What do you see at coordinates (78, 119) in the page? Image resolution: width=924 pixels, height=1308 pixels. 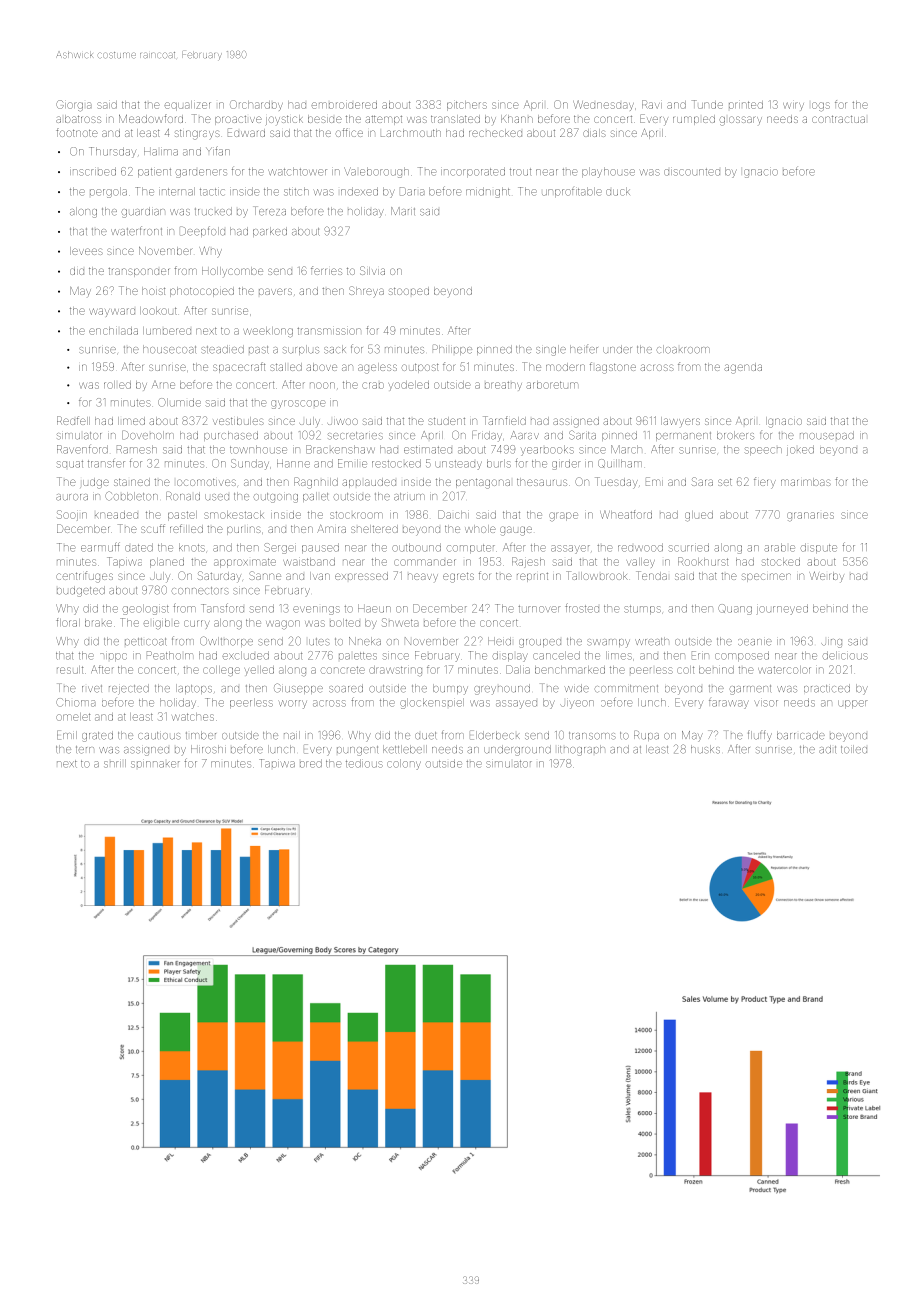 I see `albatross` at bounding box center [78, 119].
